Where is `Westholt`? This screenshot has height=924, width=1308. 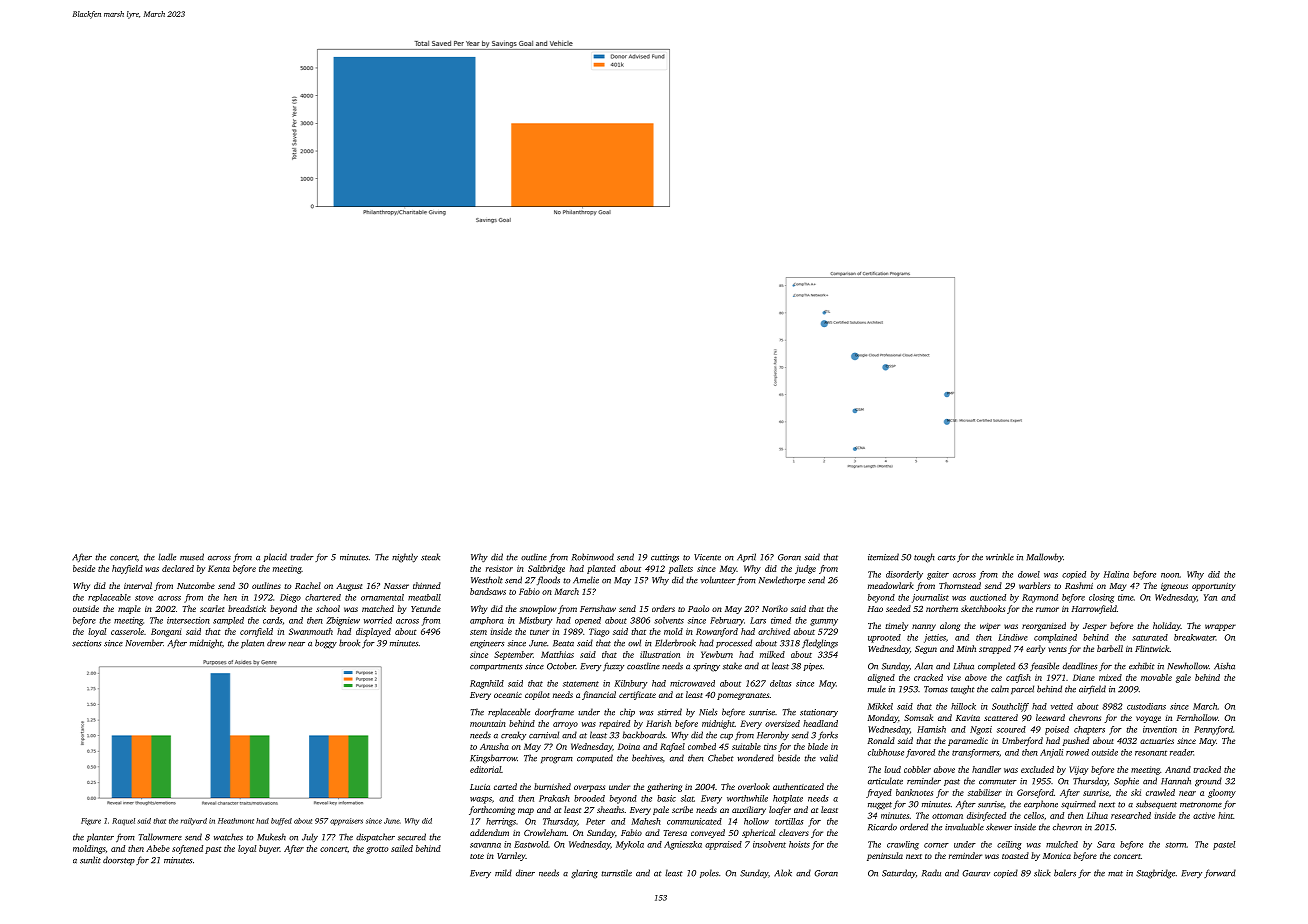
Westholt is located at coordinates (487, 580).
